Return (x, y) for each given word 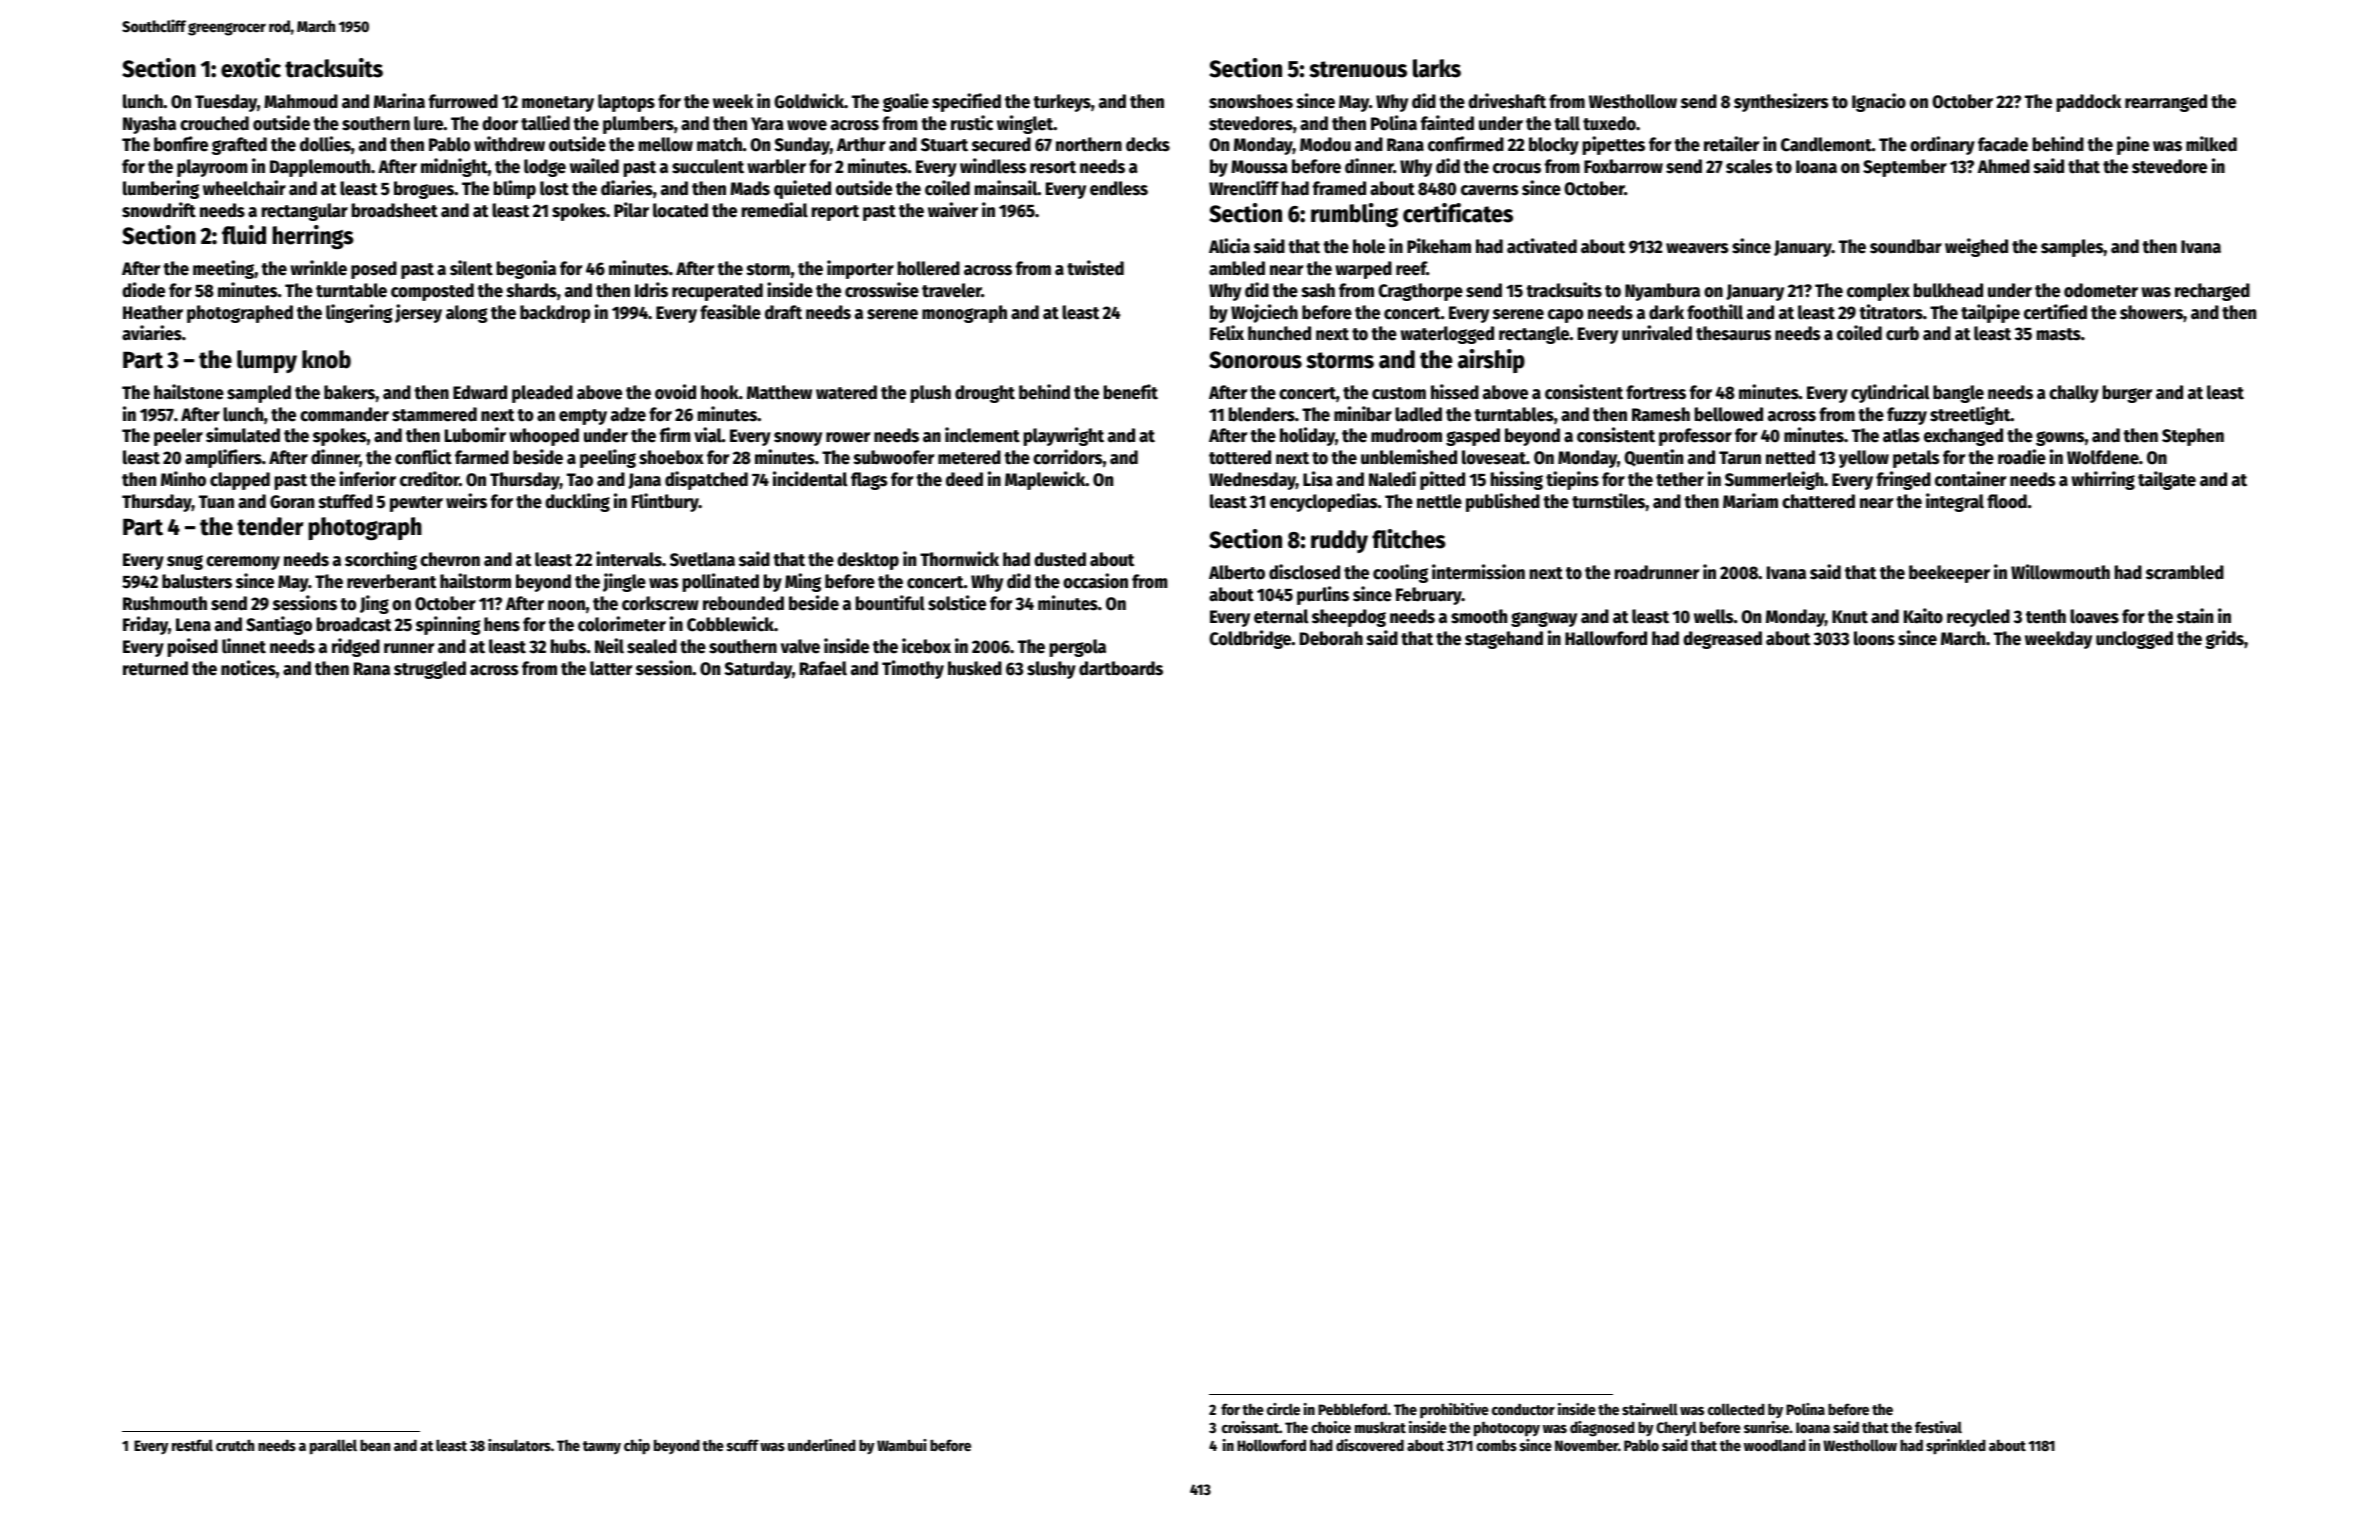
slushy (1051, 670)
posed (374, 270)
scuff (743, 1445)
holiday (1307, 436)
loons (1874, 638)
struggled (430, 670)
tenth (2046, 616)
